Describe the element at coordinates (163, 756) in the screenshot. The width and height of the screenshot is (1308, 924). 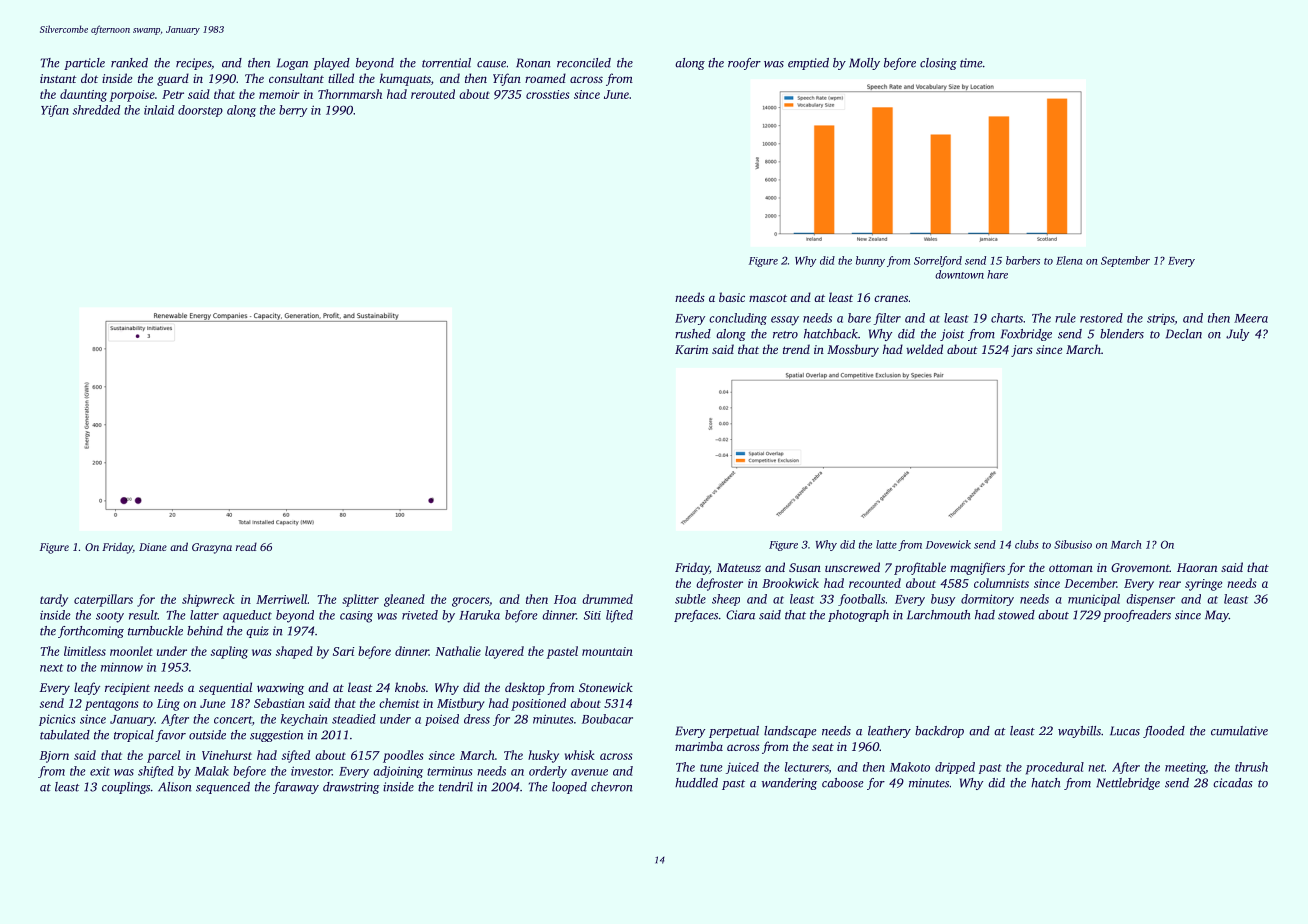
I see `parcel` at that location.
